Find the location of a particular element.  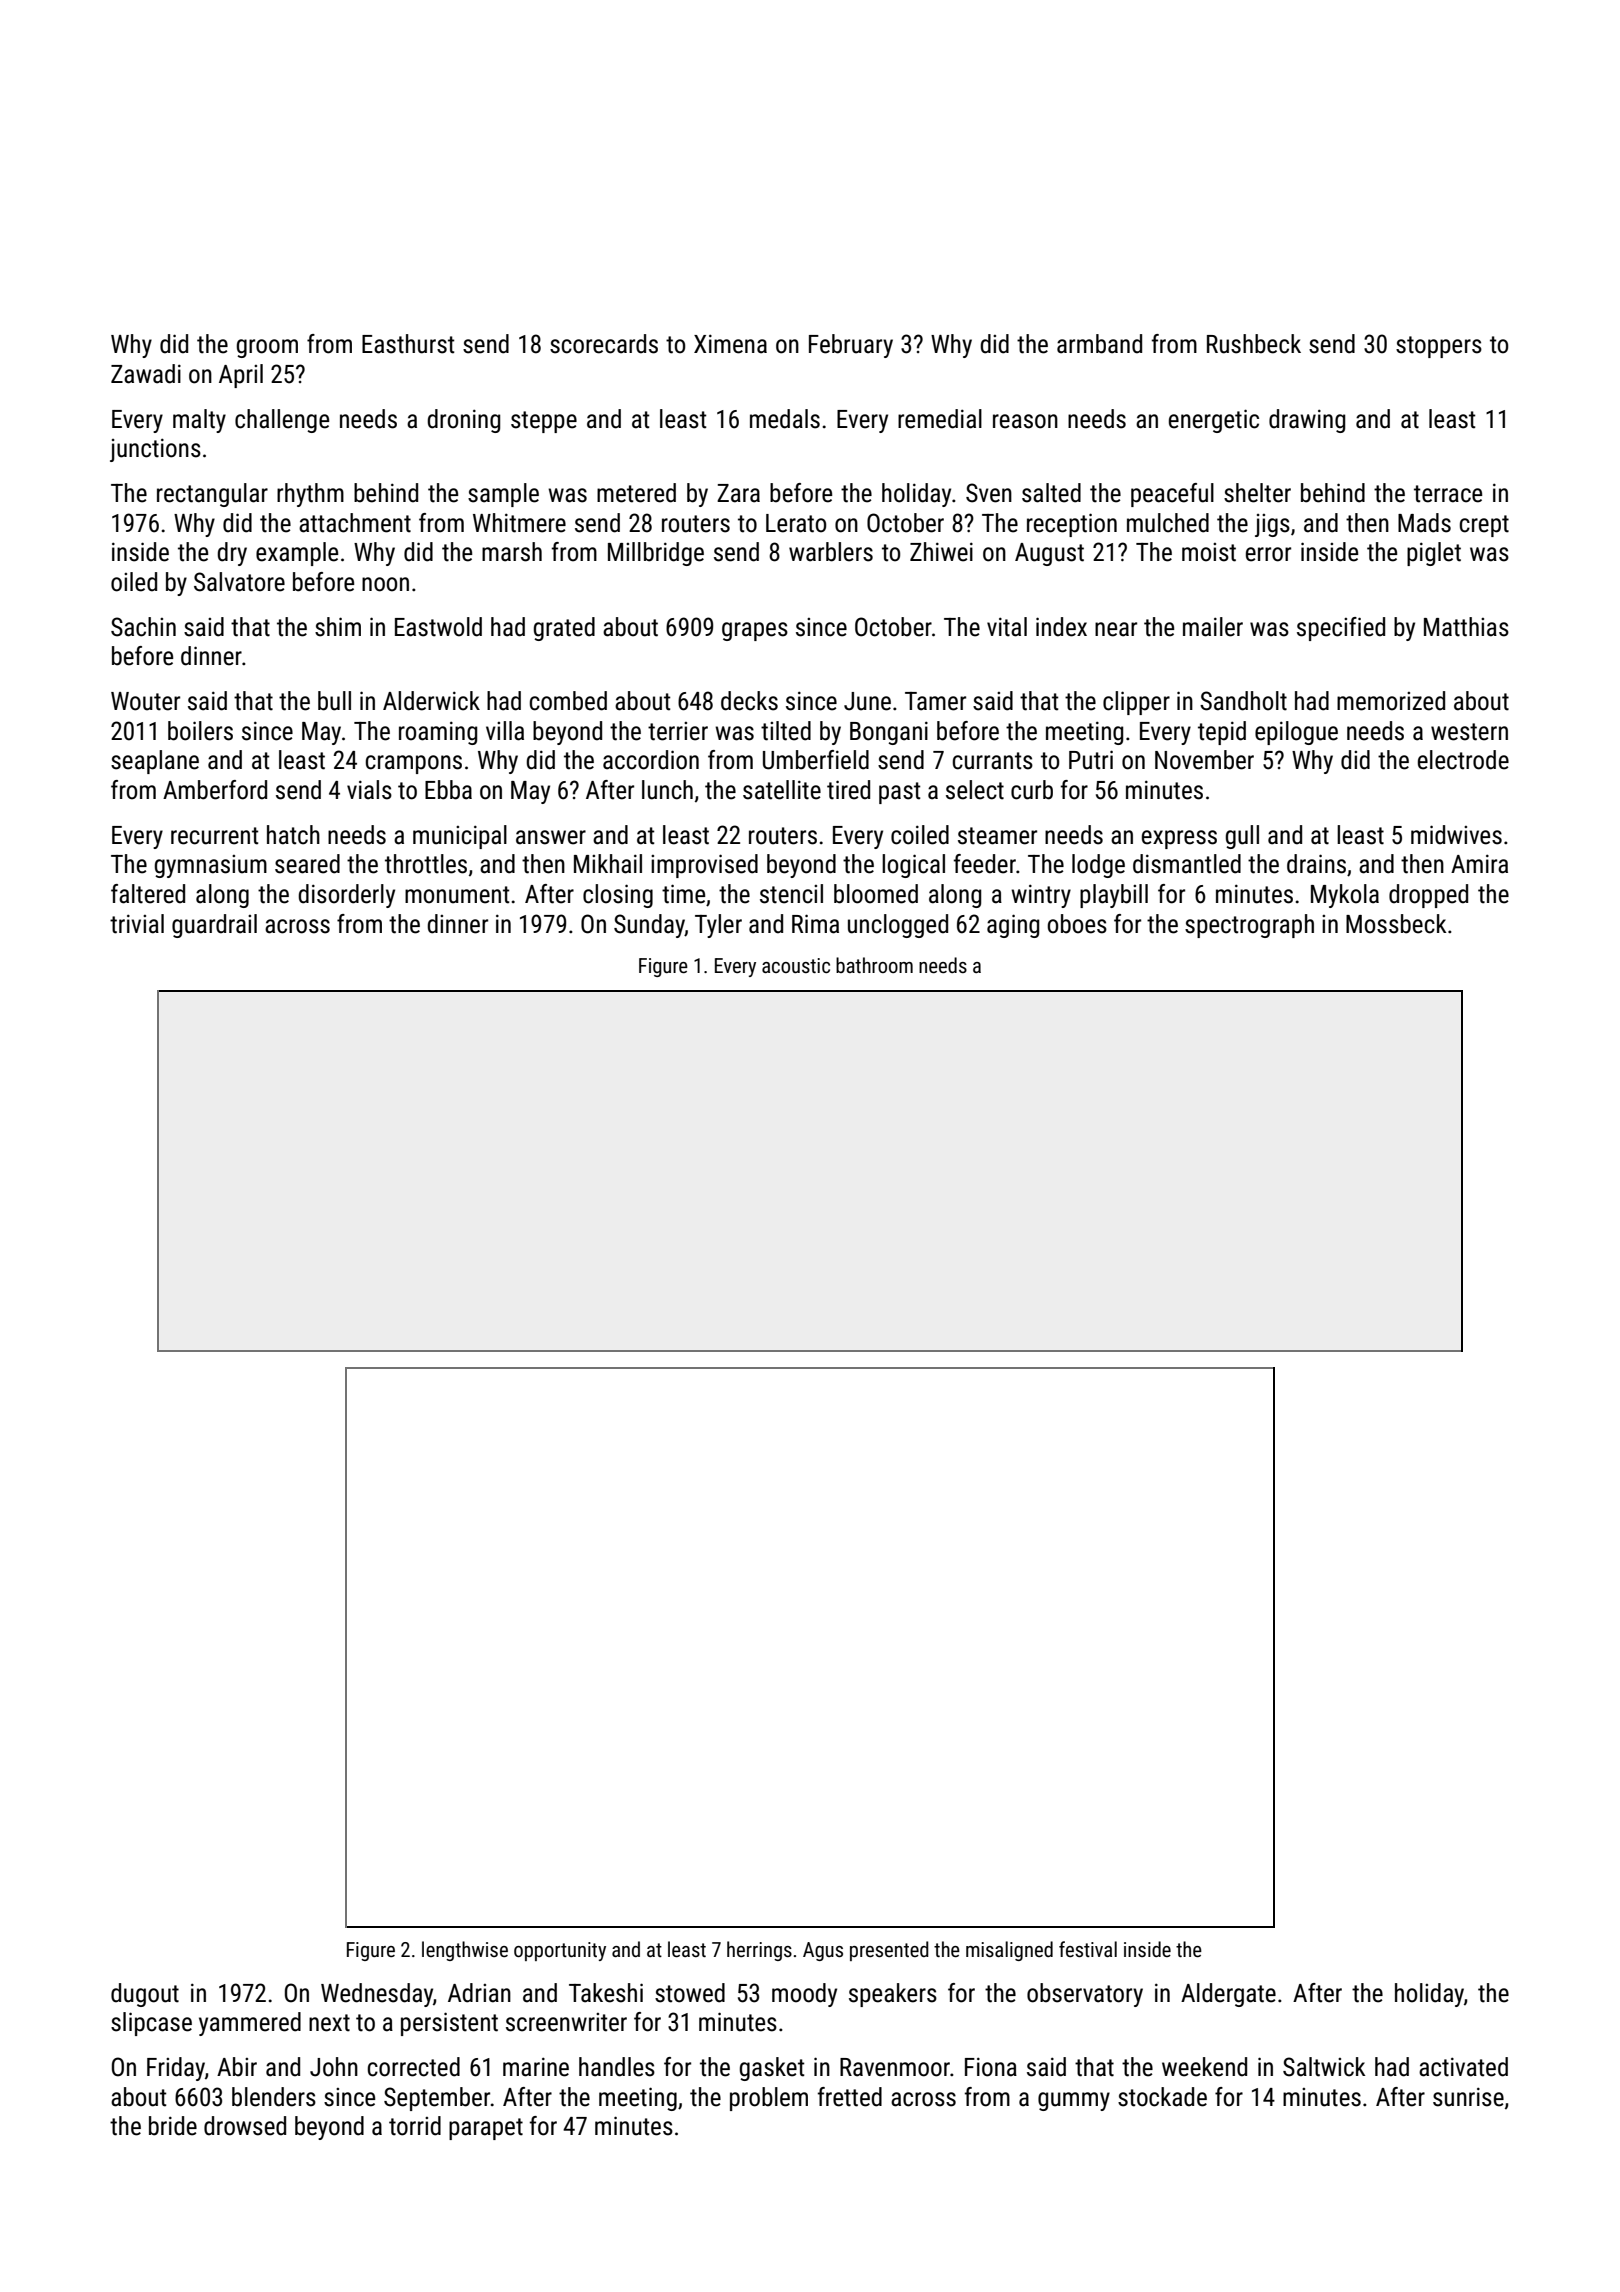

lengthwise is located at coordinates (465, 1951).
